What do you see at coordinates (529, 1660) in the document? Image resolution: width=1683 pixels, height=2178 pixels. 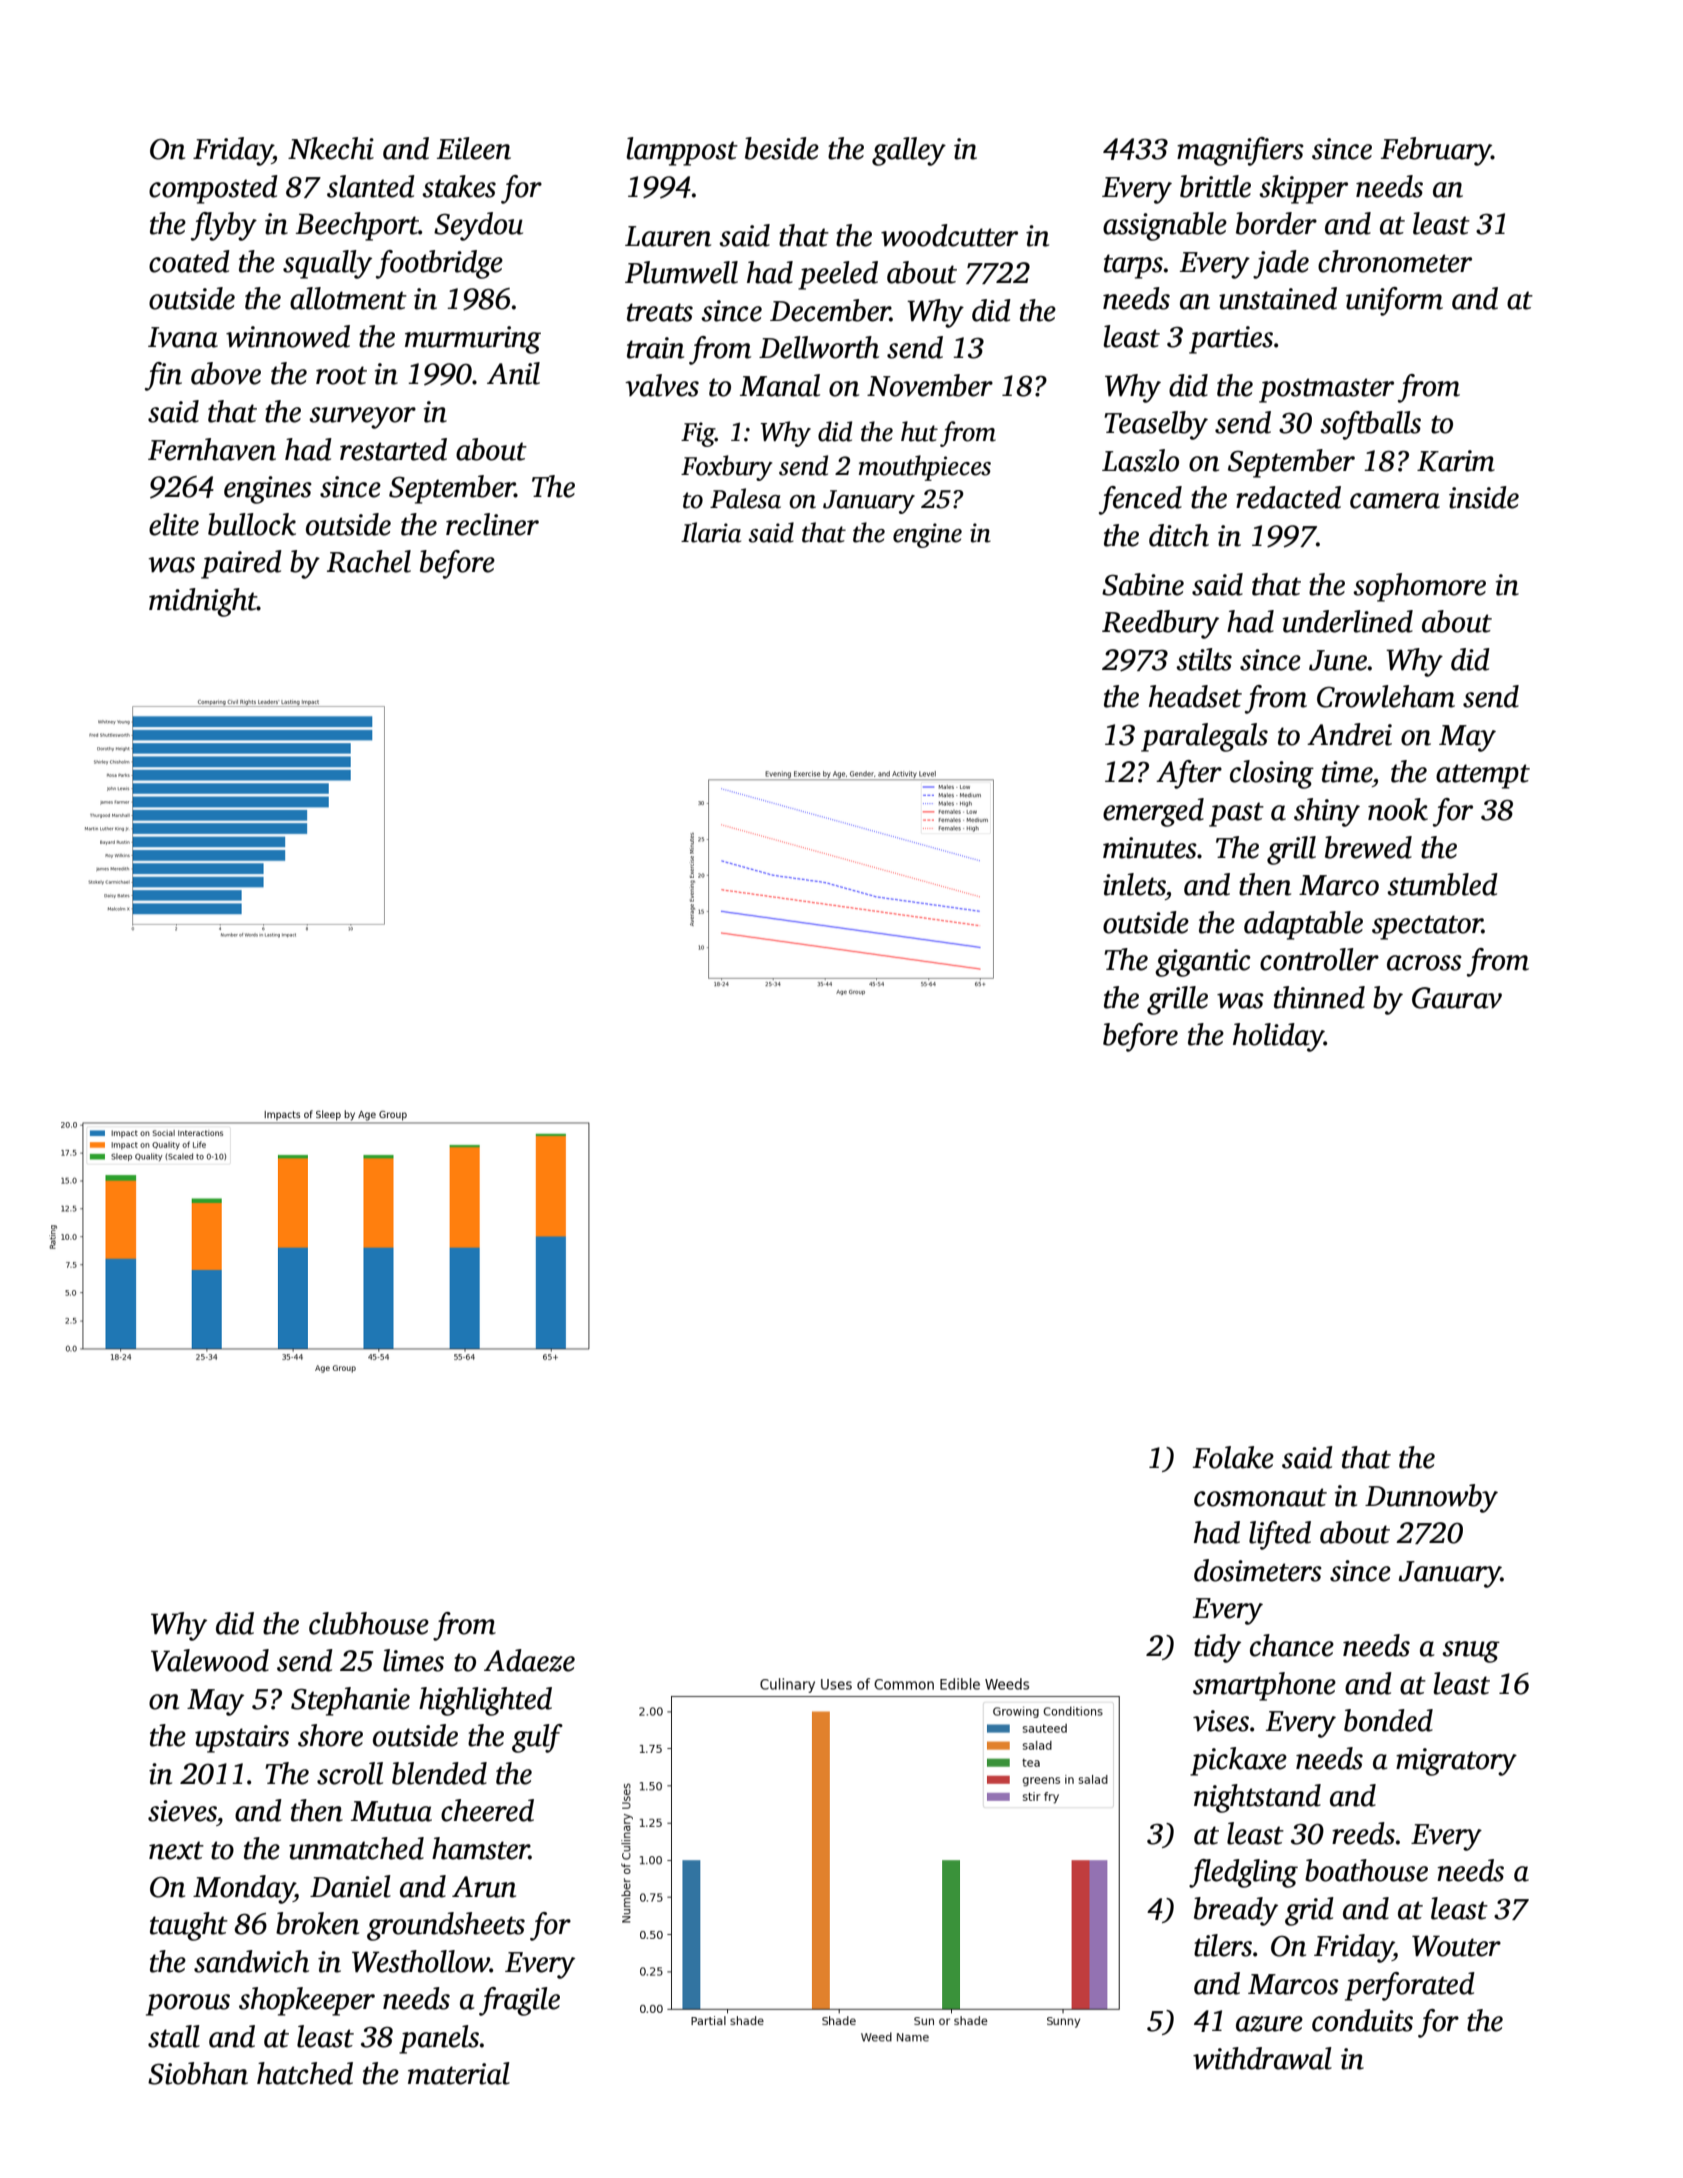 I see `Adaeze` at bounding box center [529, 1660].
